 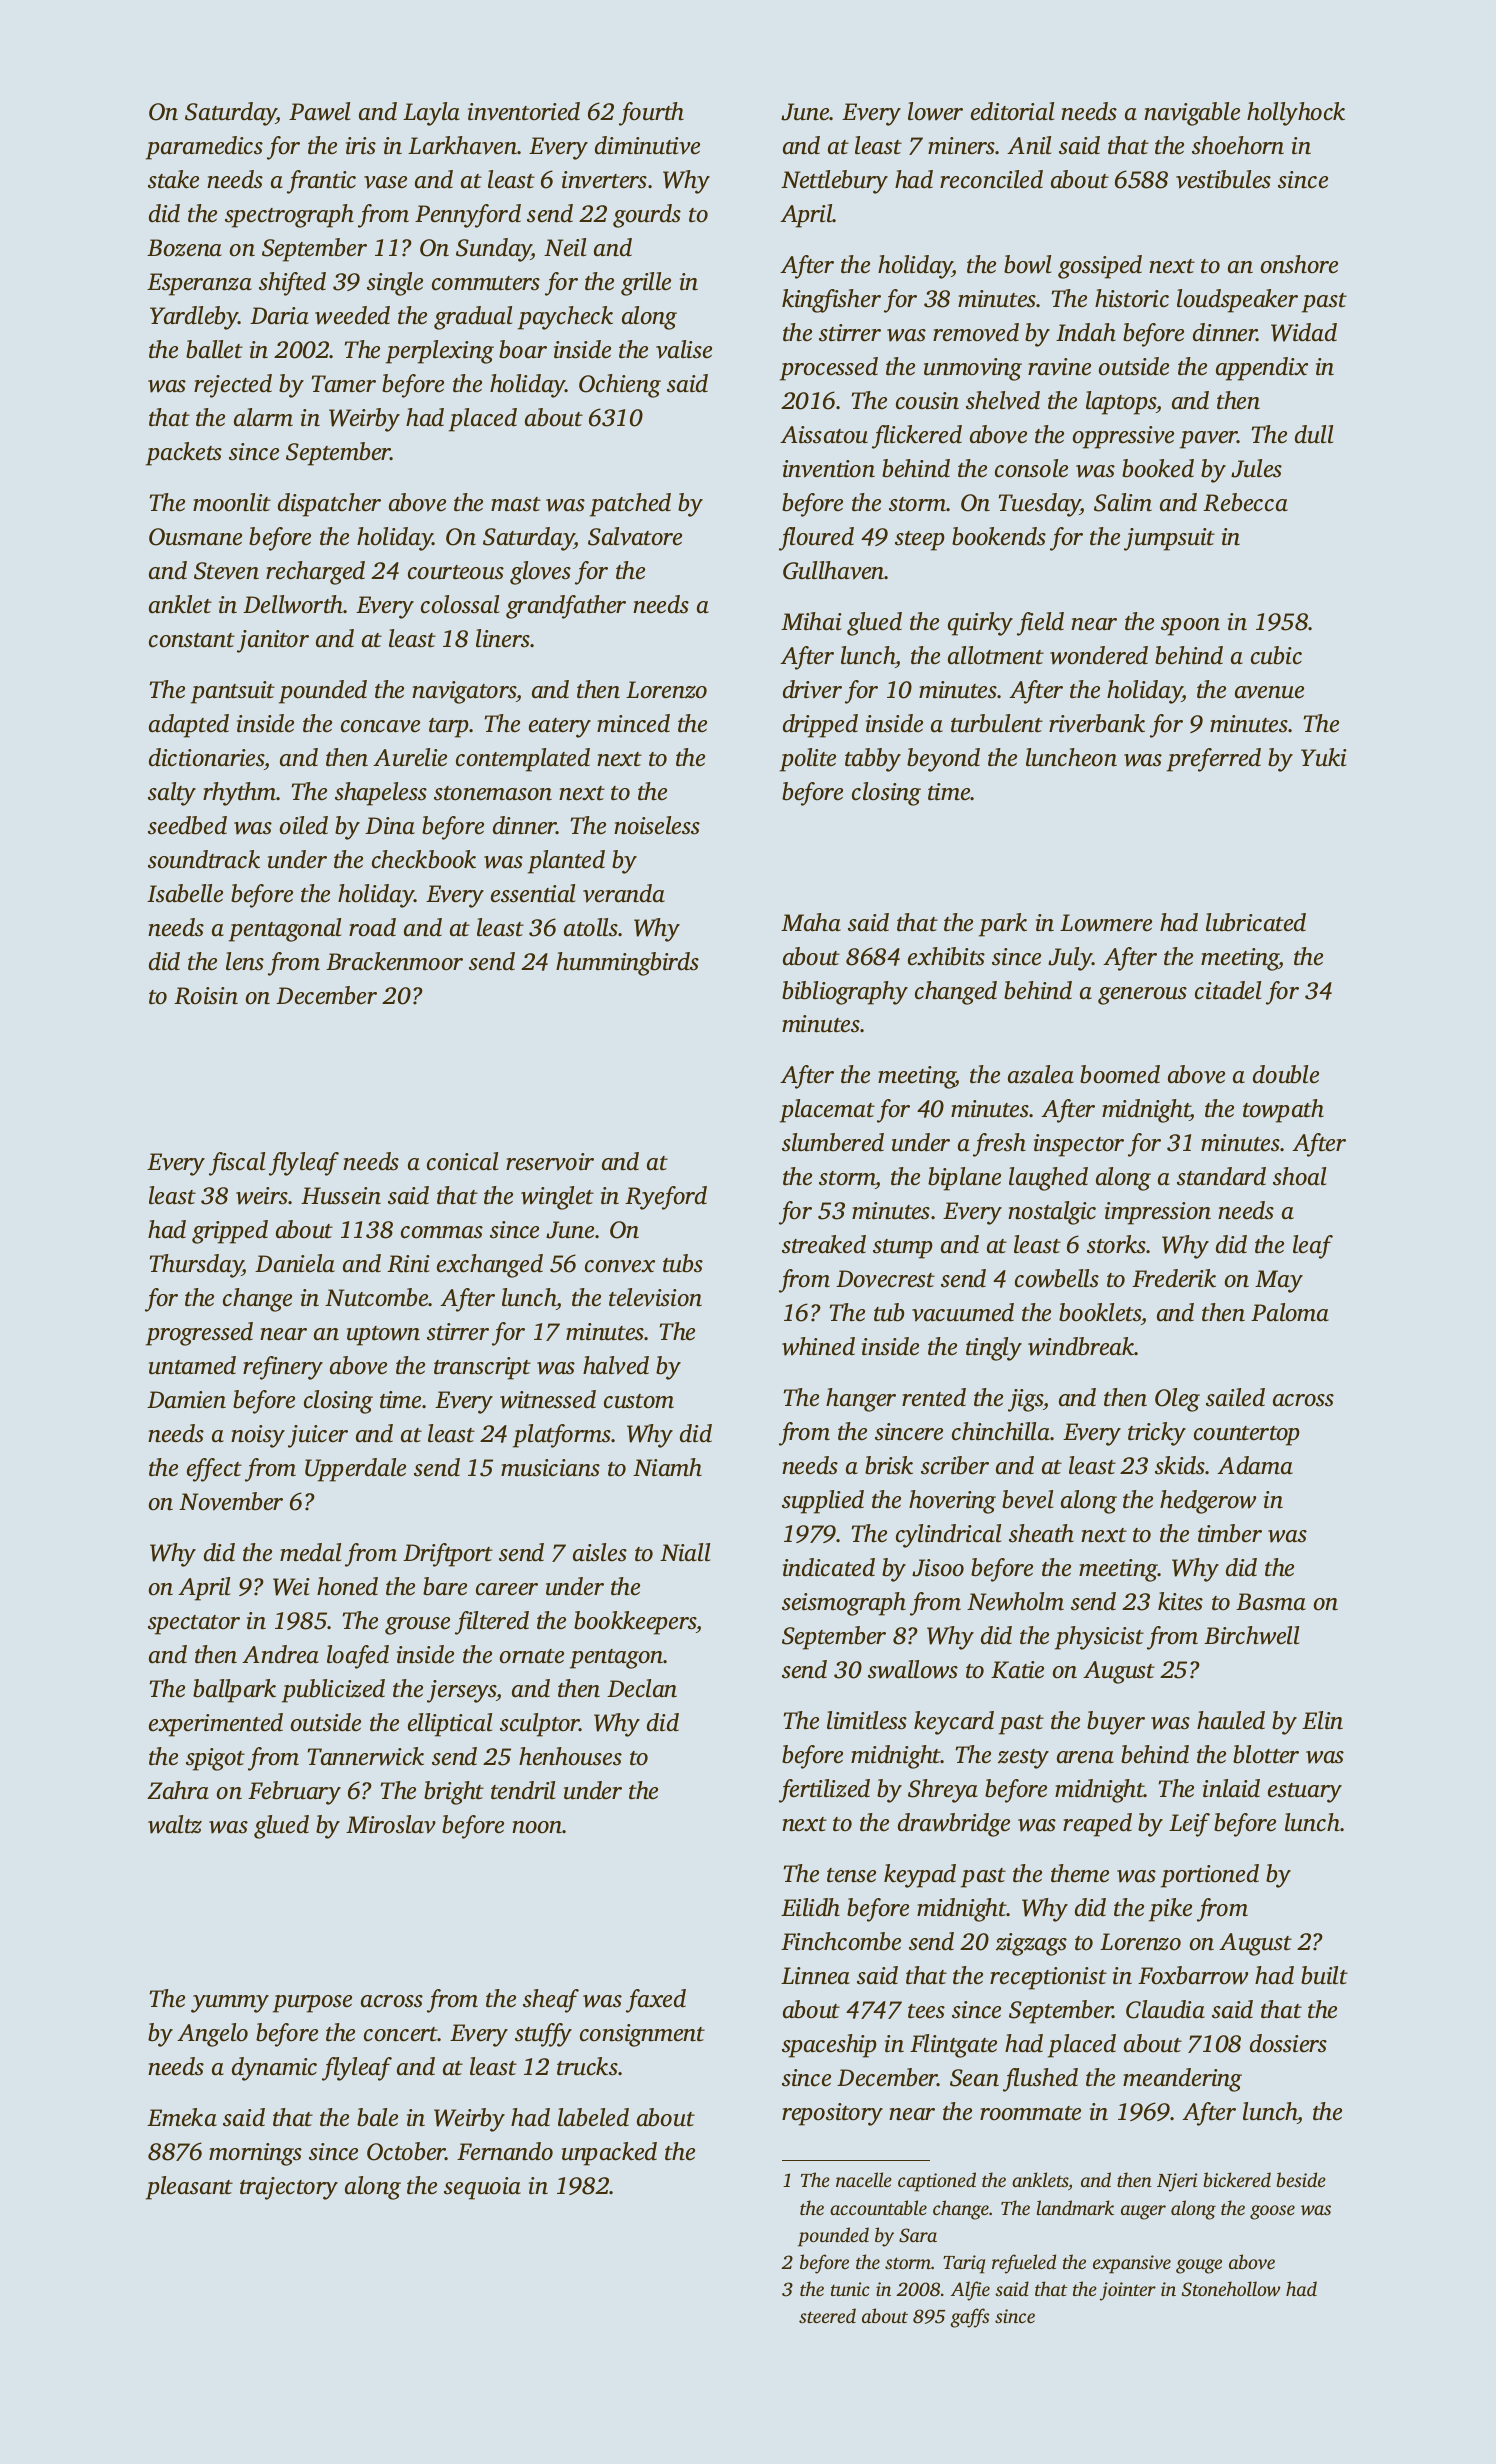 I want to click on Isabelle, so click(x=185, y=893).
